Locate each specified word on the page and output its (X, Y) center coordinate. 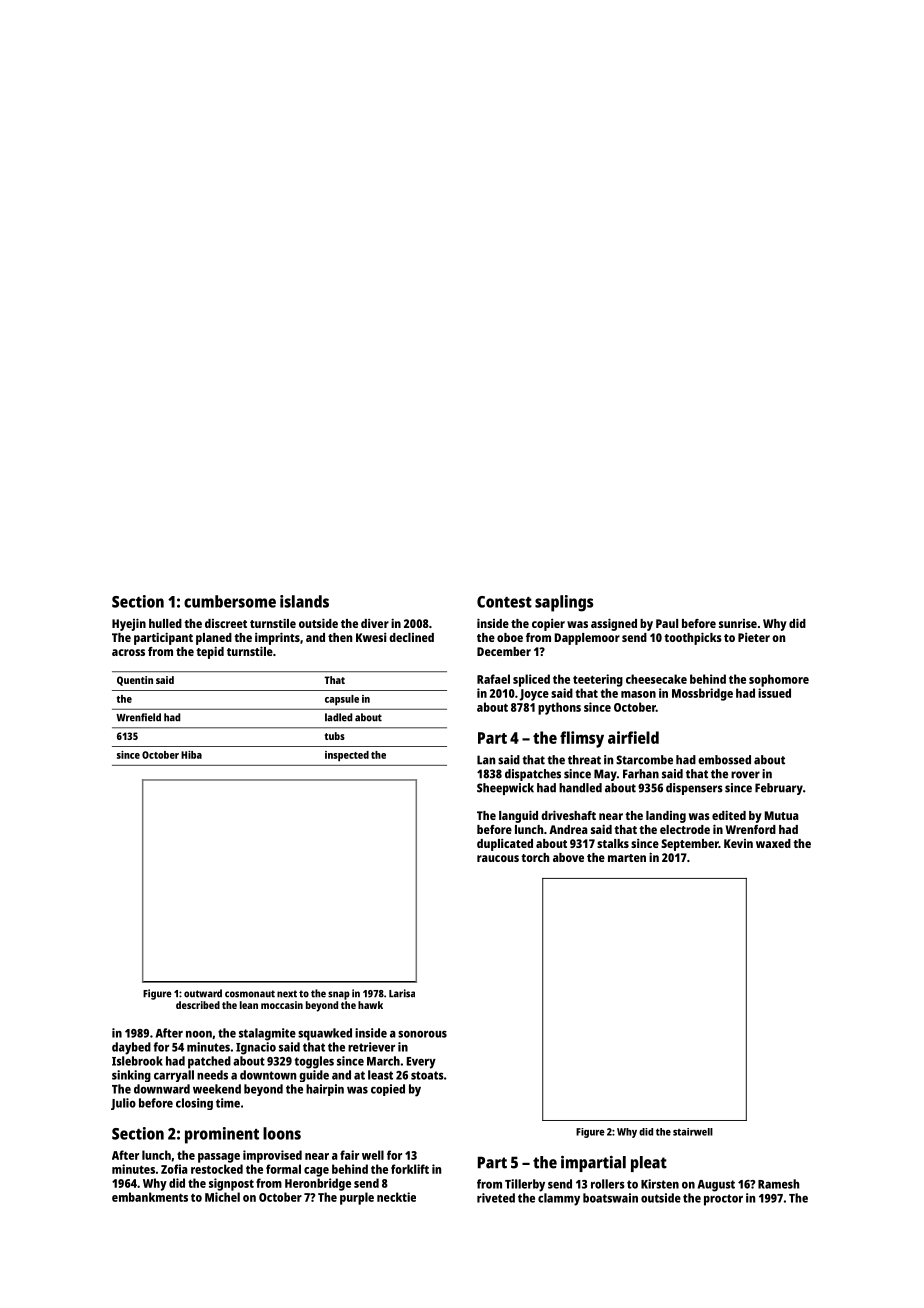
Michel (222, 1197)
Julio (123, 1104)
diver (375, 623)
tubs (335, 736)
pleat (649, 1164)
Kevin (738, 843)
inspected (347, 756)
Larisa (402, 993)
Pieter (754, 637)
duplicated (505, 845)
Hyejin (129, 624)
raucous (498, 858)
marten (627, 858)
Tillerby (525, 1185)
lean (249, 1005)
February (779, 789)
